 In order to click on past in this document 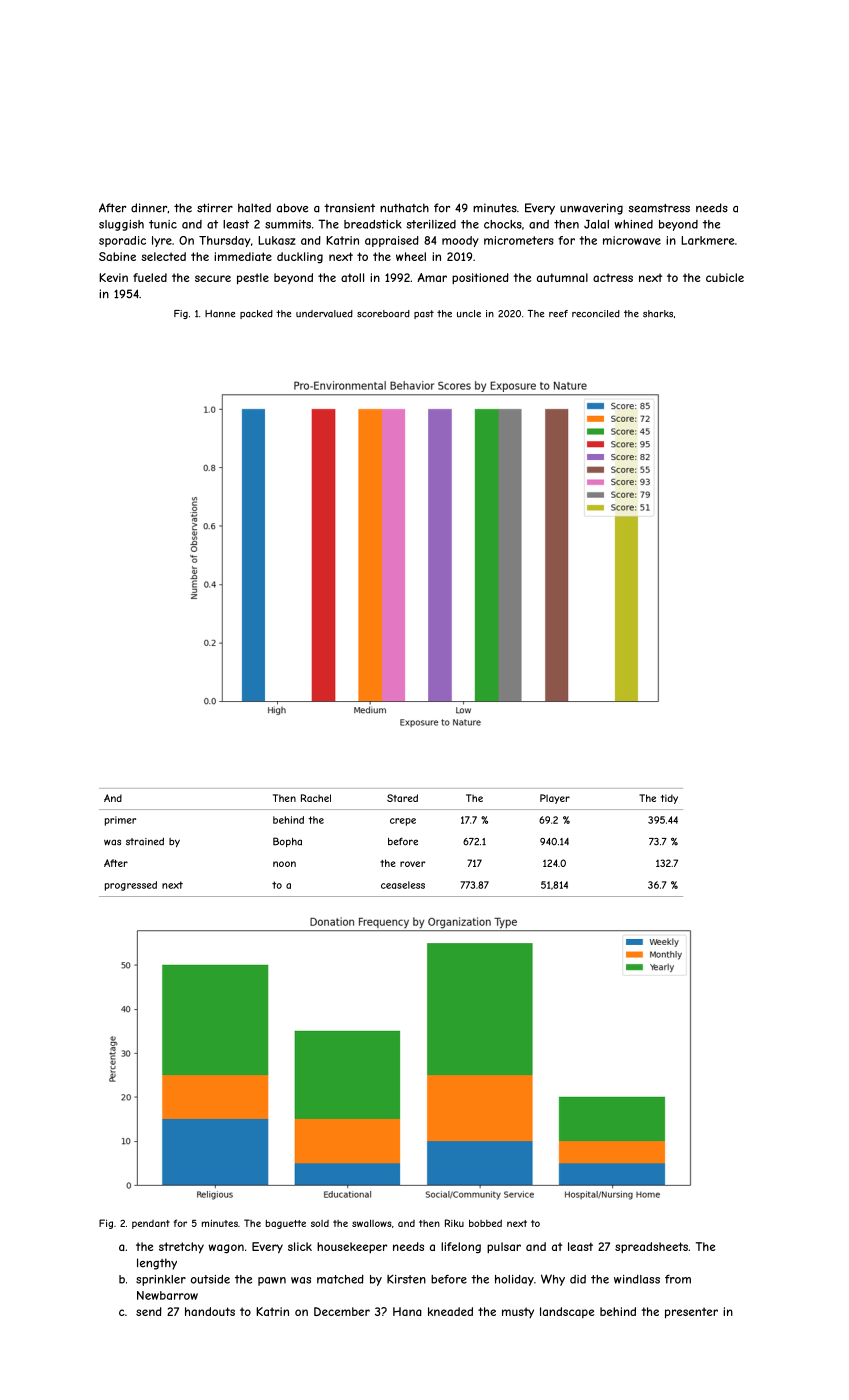, I will do `click(424, 314)`.
